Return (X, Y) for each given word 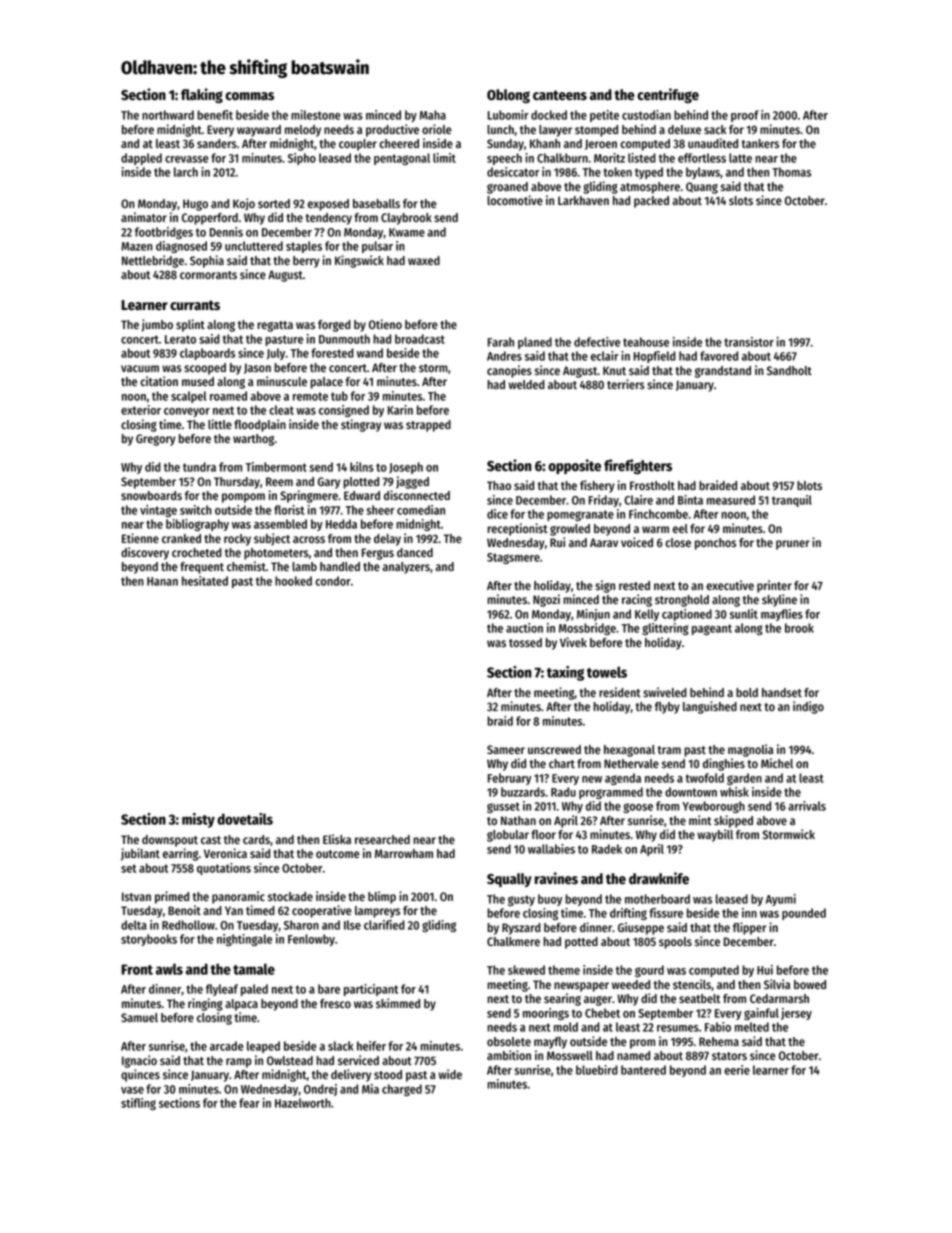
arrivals (807, 806)
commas (249, 96)
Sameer (506, 749)
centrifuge (668, 95)
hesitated (205, 581)
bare (329, 989)
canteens (560, 95)
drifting (628, 914)
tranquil (792, 501)
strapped (428, 426)
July (276, 354)
